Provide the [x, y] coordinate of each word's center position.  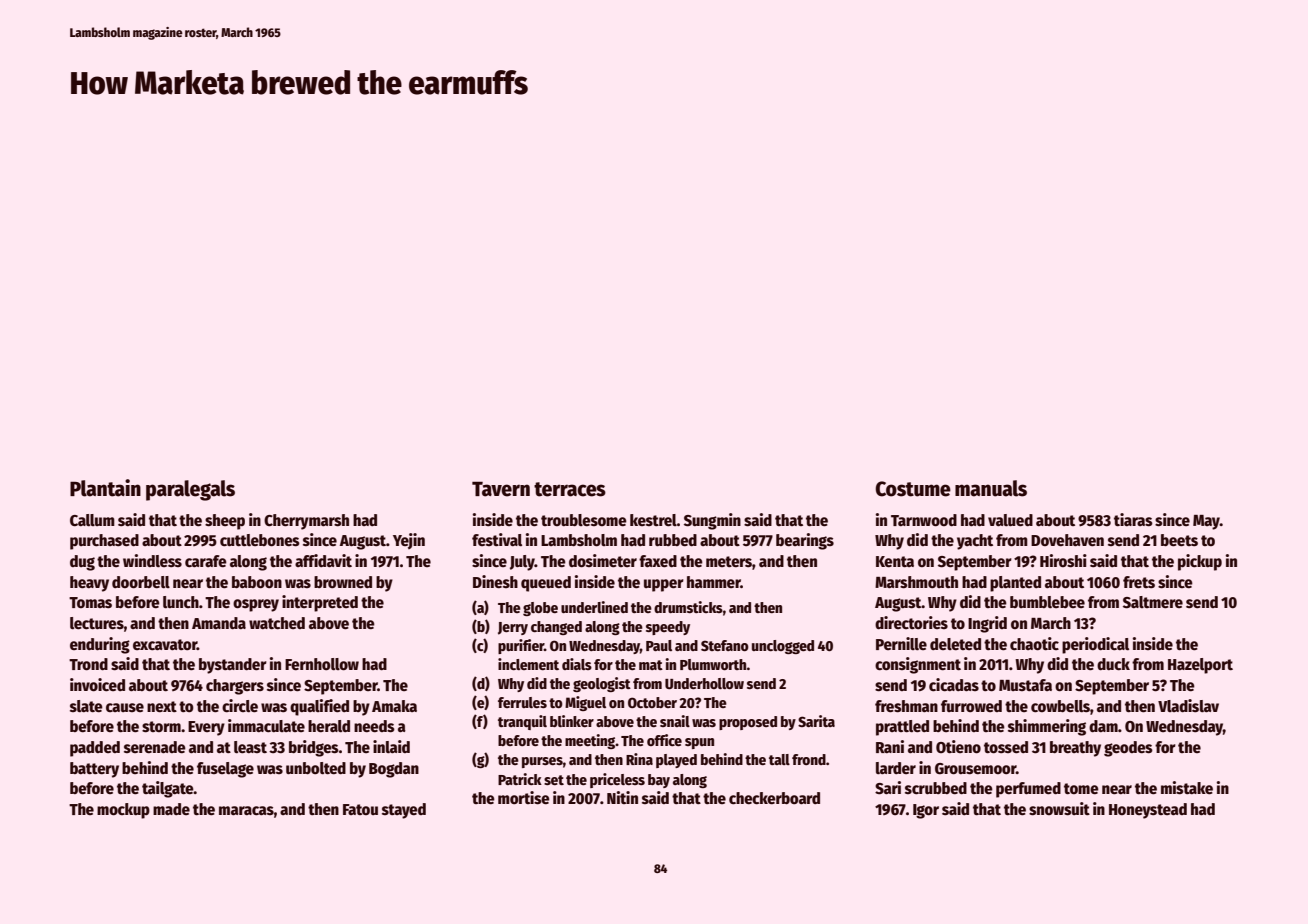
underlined [594, 607]
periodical [1095, 645]
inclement [528, 664]
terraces [570, 489]
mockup [123, 811]
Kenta [895, 561]
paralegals [190, 490]
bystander [233, 666]
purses [542, 762]
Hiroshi [1063, 561]
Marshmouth [916, 582]
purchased [104, 542]
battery [94, 770]
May [1206, 522]
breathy [1075, 749]
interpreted [320, 603]
